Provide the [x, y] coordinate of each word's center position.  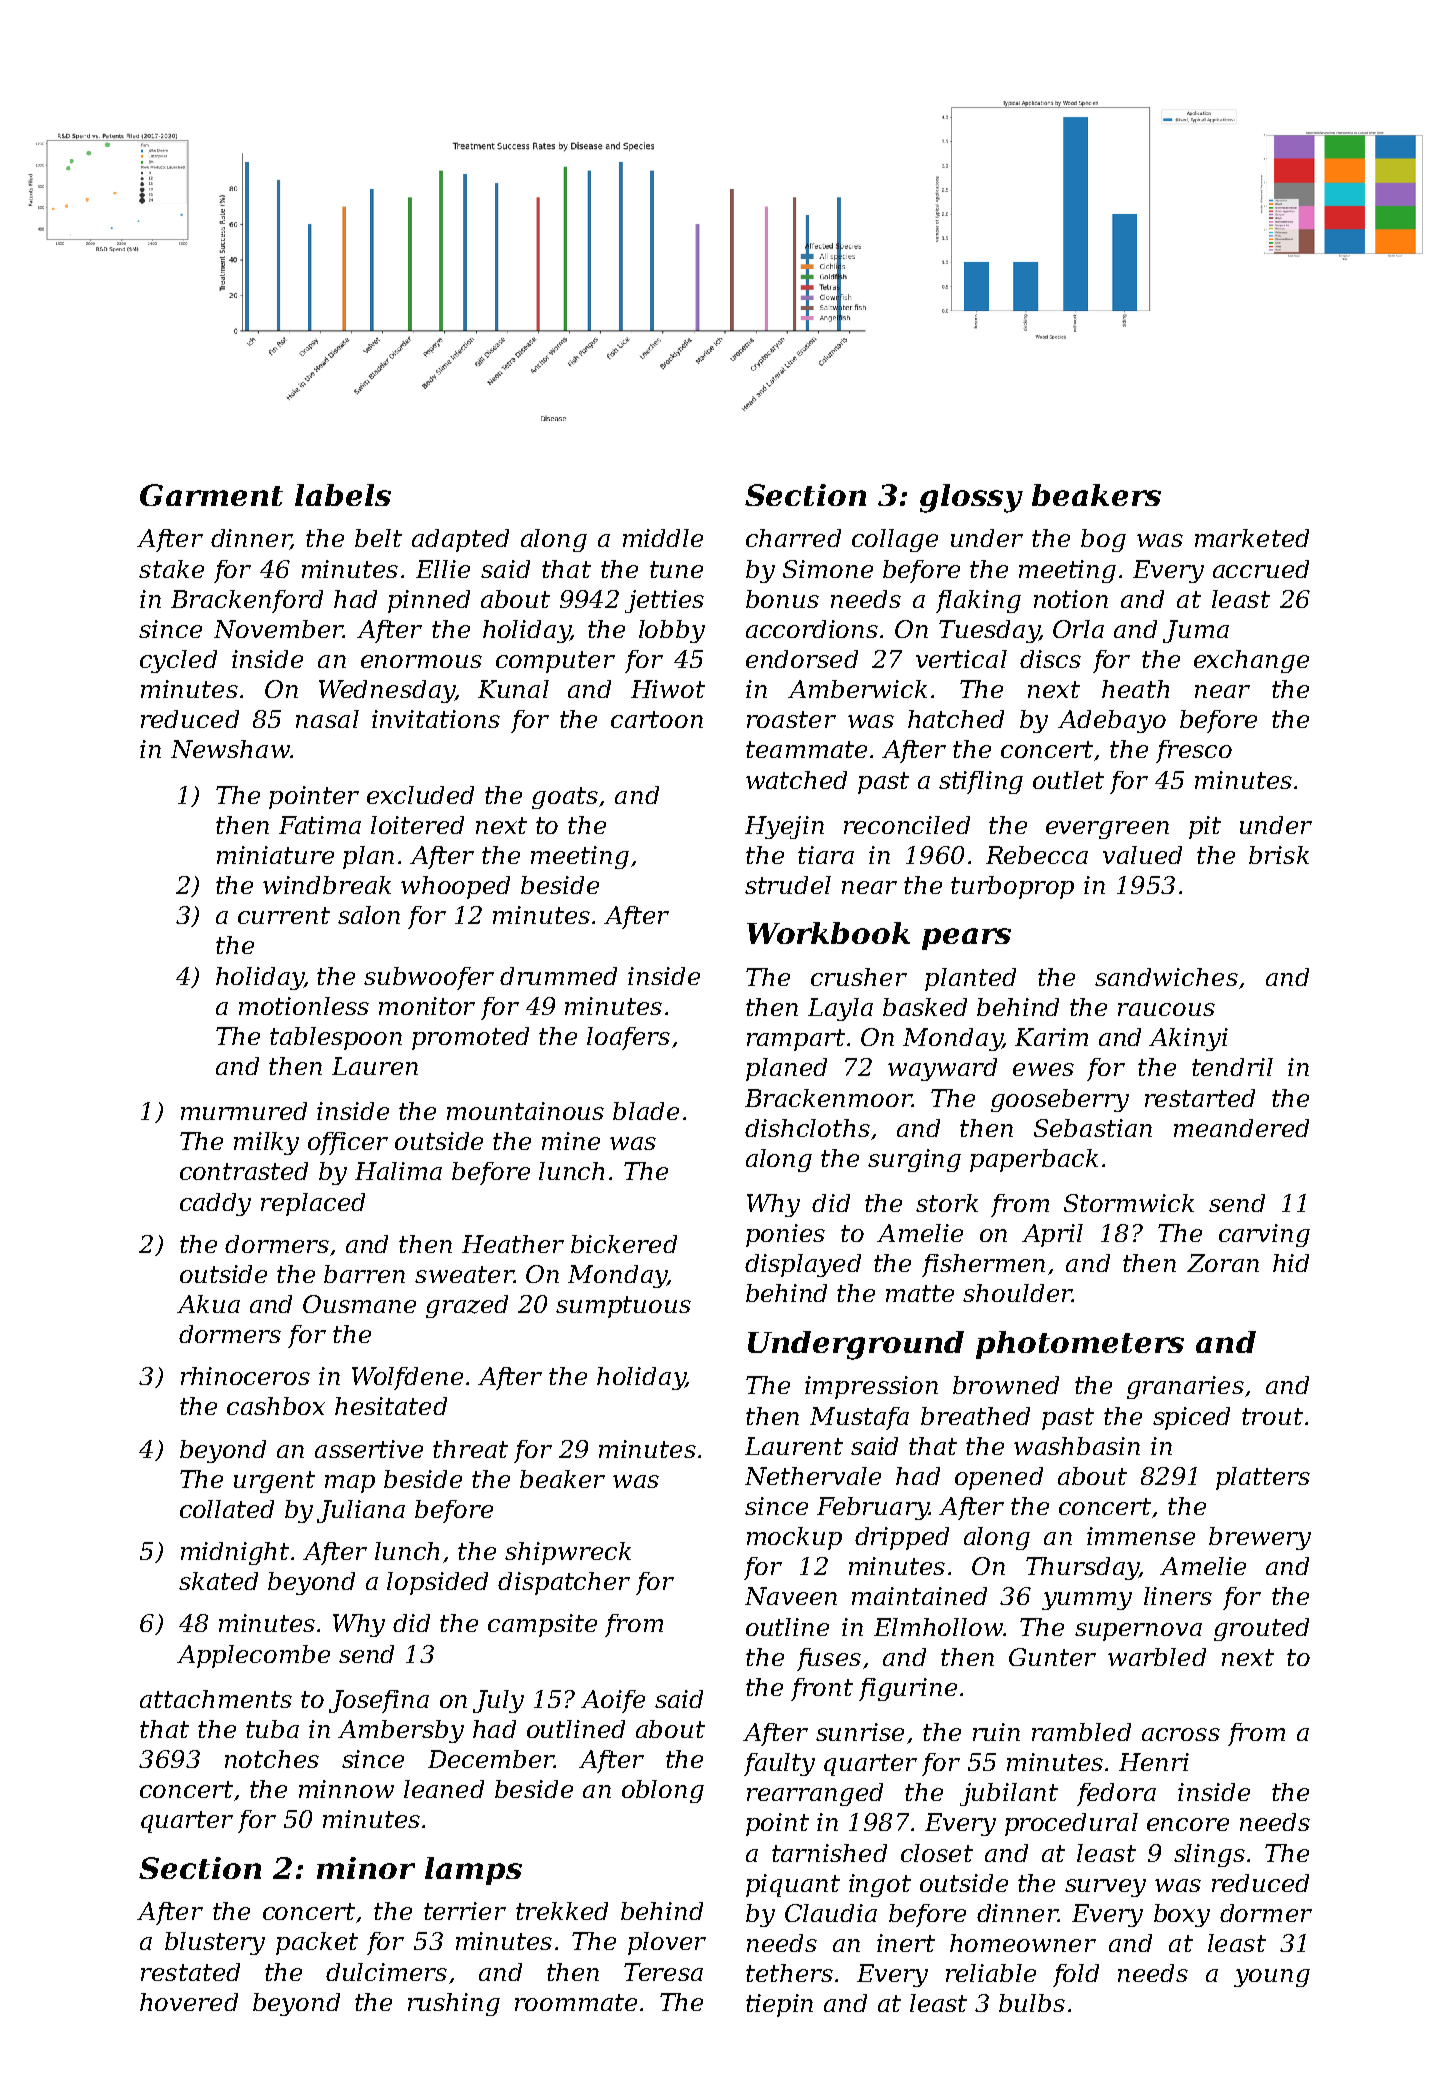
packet [317, 1943]
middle [663, 538]
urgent [274, 1482]
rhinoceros [245, 1376]
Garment [211, 495]
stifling [981, 782]
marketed [1252, 538]
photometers [1080, 1345]
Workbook [828, 933]
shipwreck [568, 1553]
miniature [275, 855]
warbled [1157, 1657]
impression [871, 1387]
